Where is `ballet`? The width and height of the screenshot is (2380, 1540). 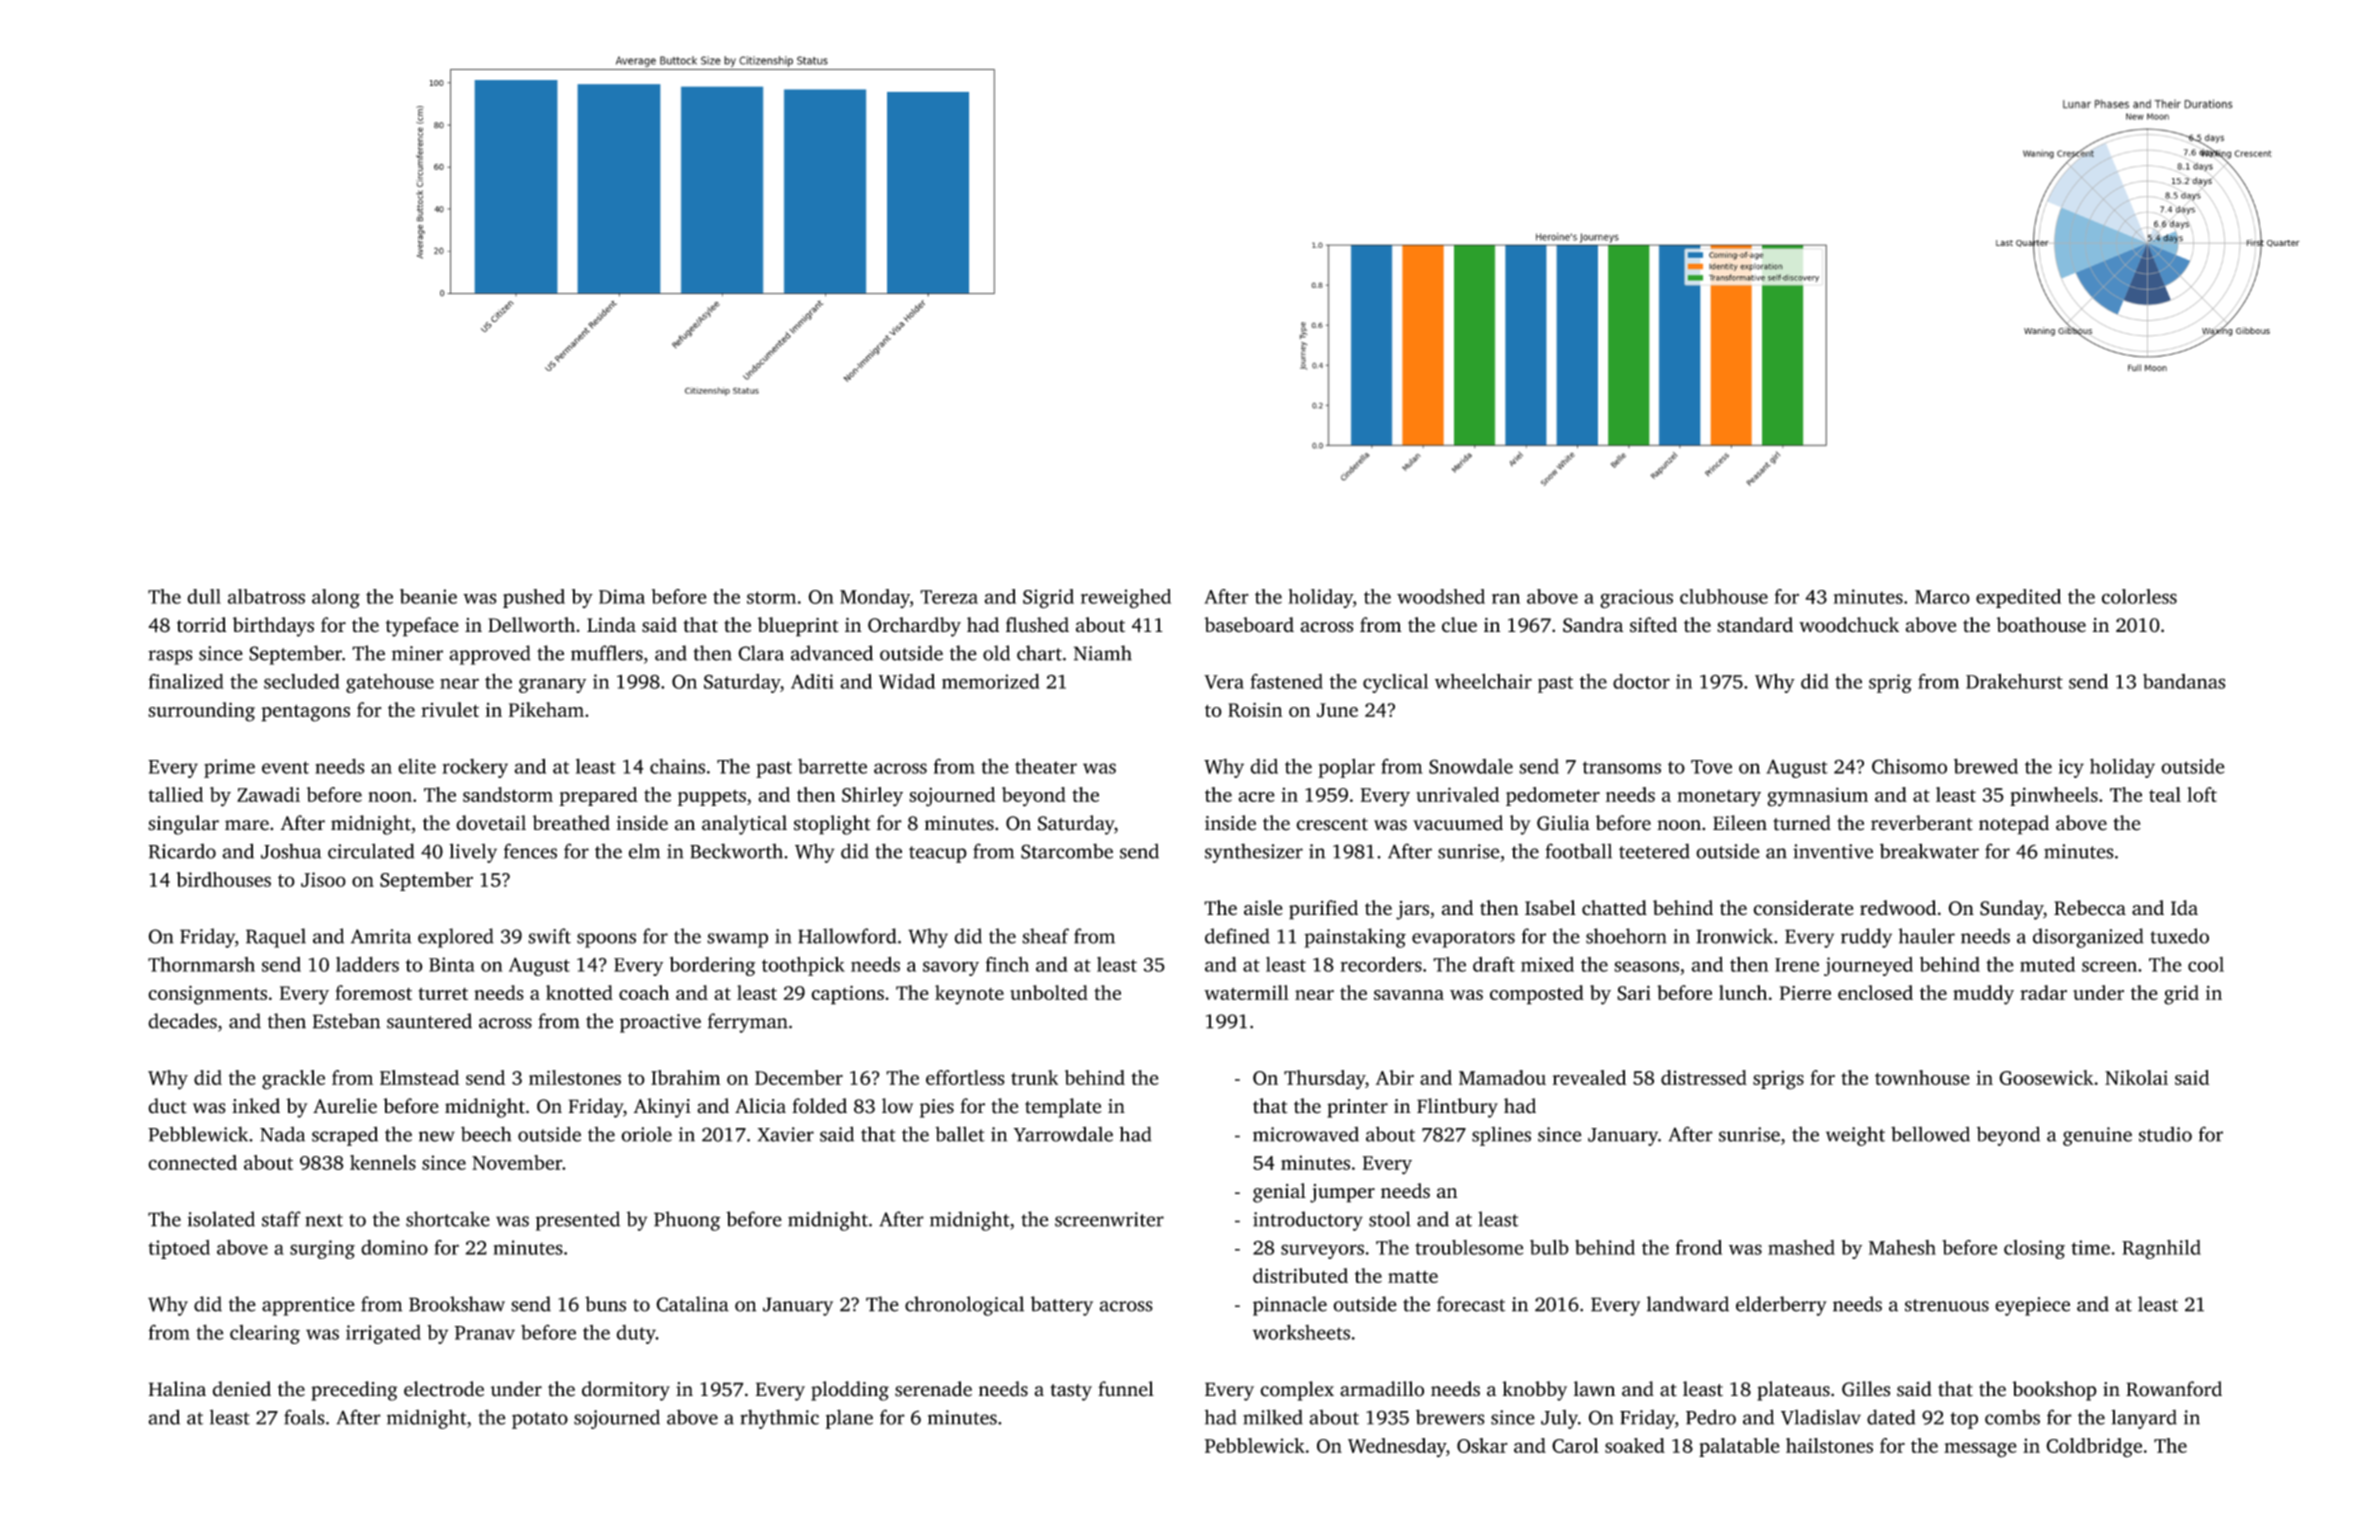
ballet is located at coordinates (960, 1134).
